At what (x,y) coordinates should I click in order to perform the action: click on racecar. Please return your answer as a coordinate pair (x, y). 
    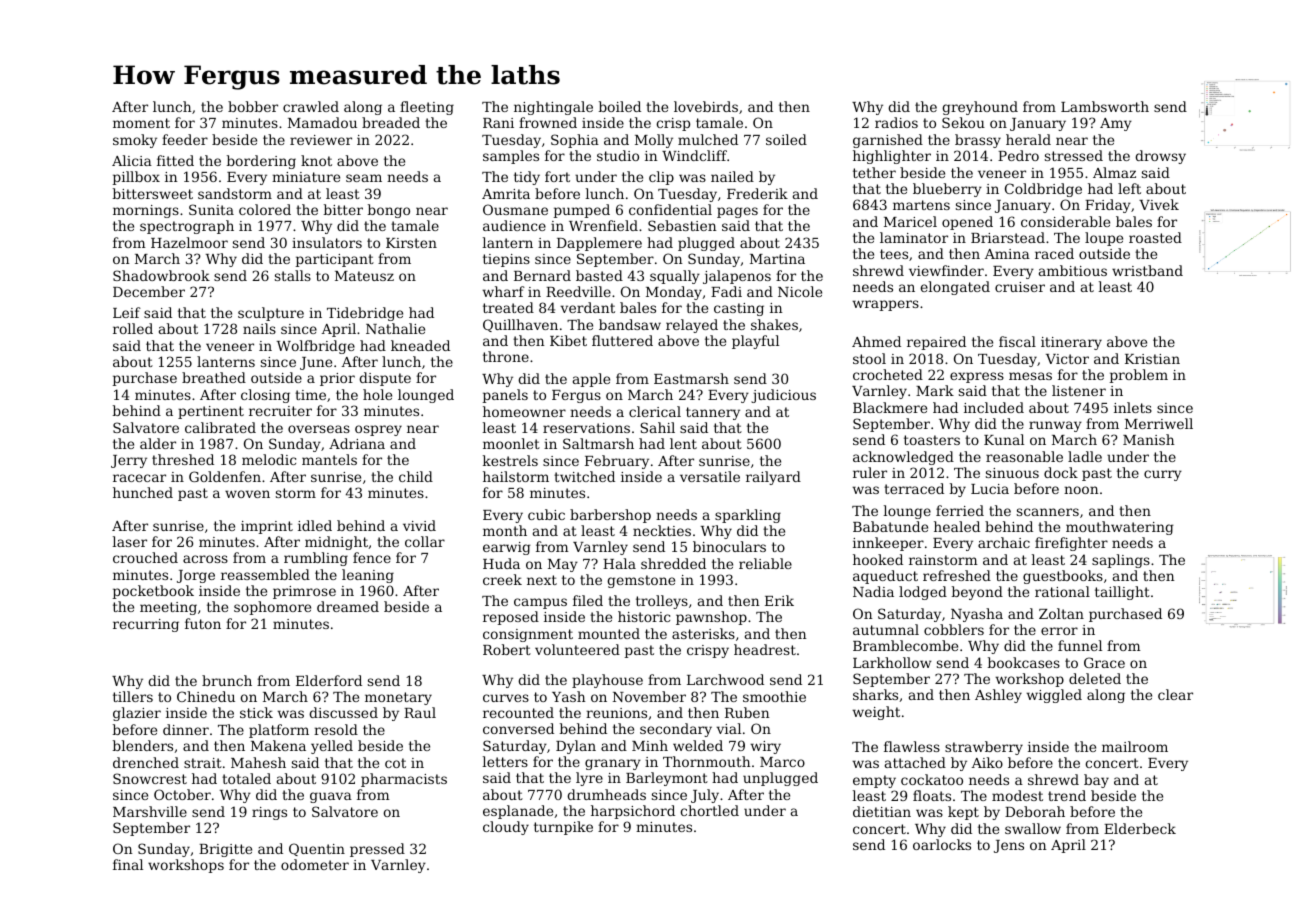
    Looking at the image, I should click on (139, 478).
